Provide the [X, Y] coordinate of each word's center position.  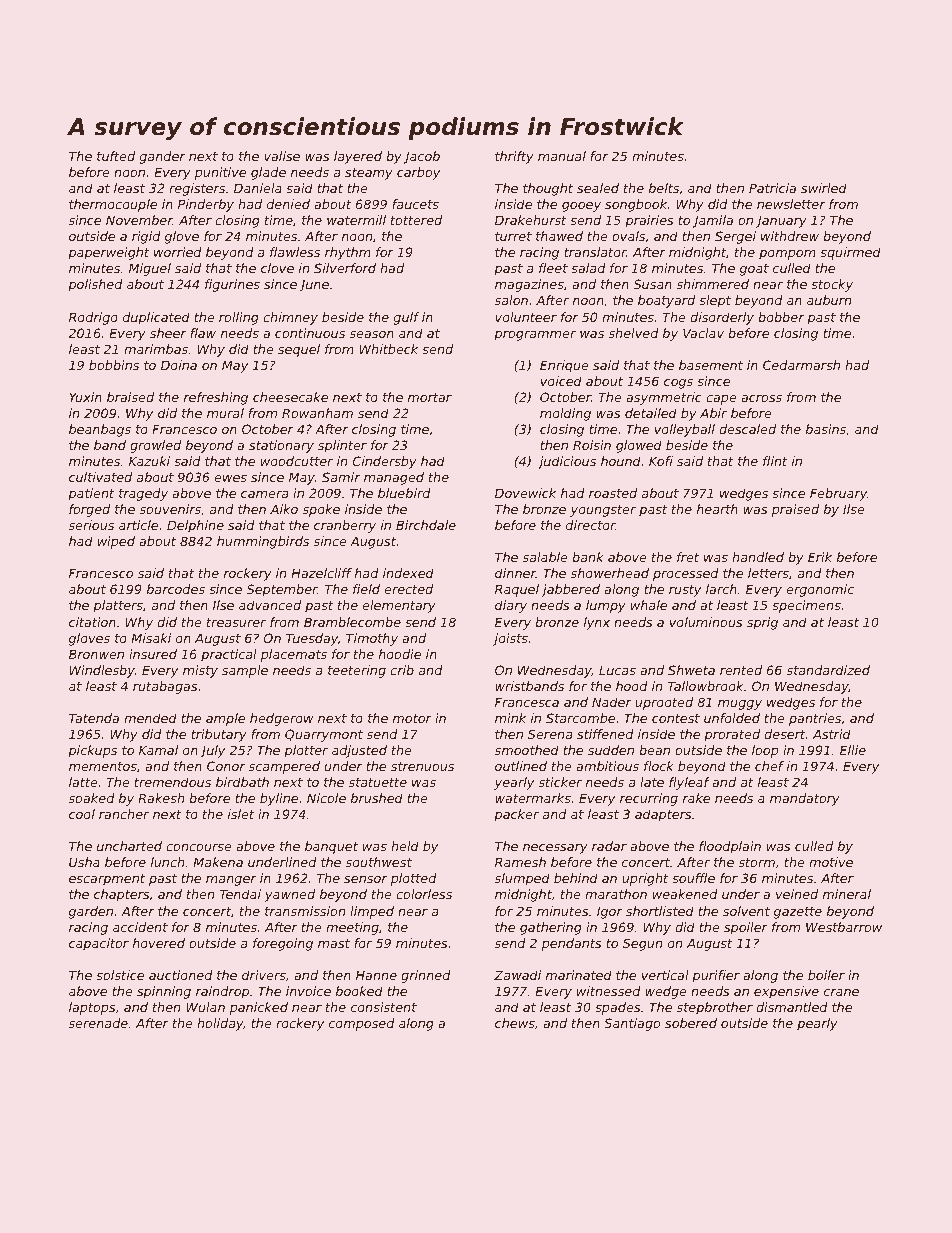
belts [664, 188]
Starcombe [580, 718]
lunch [167, 862]
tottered [416, 220]
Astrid [832, 734]
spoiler [746, 928]
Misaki [151, 638]
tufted [116, 156]
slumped [522, 879]
